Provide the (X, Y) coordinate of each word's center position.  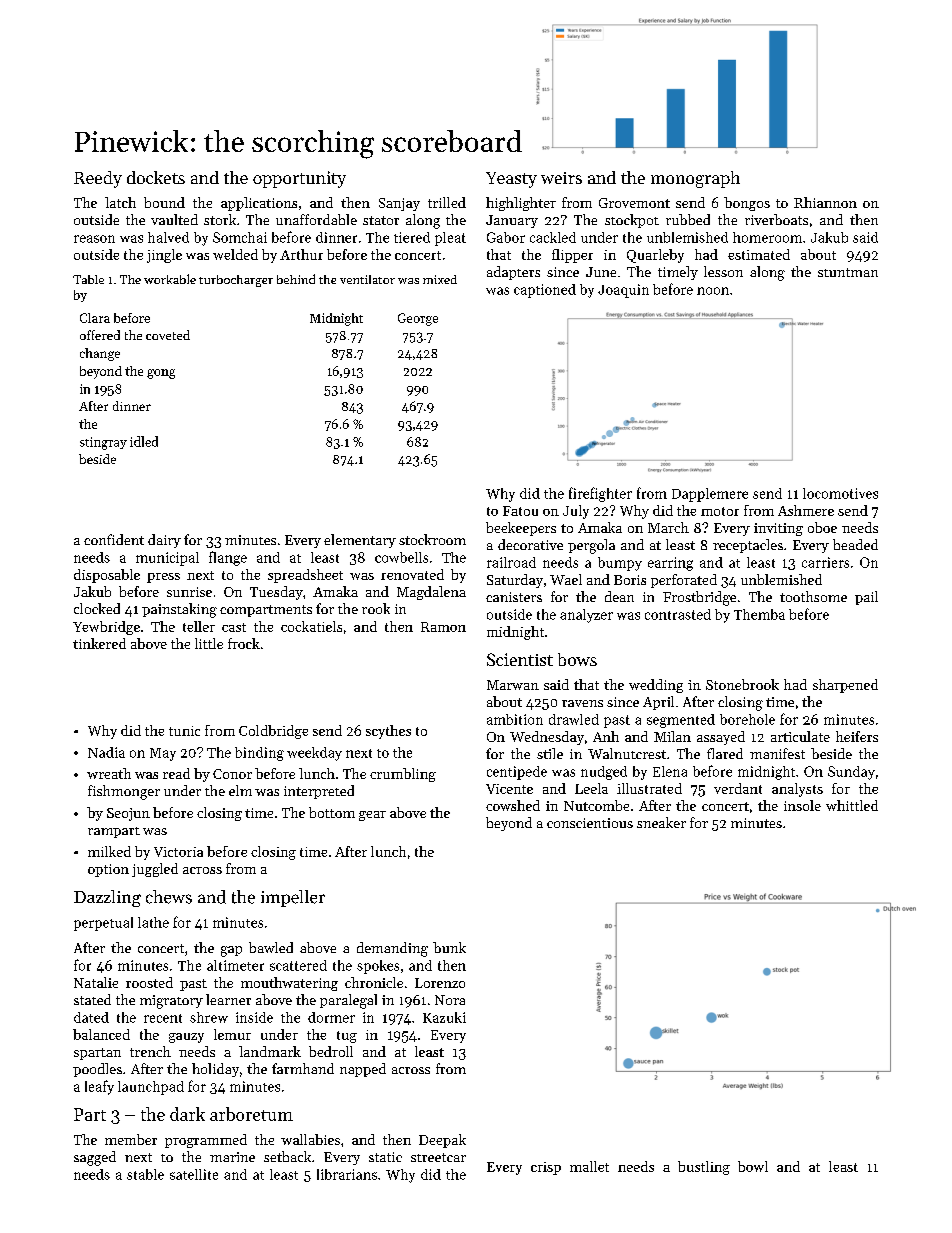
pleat (450, 239)
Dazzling (107, 898)
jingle (164, 256)
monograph (695, 179)
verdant (738, 788)
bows (577, 659)
